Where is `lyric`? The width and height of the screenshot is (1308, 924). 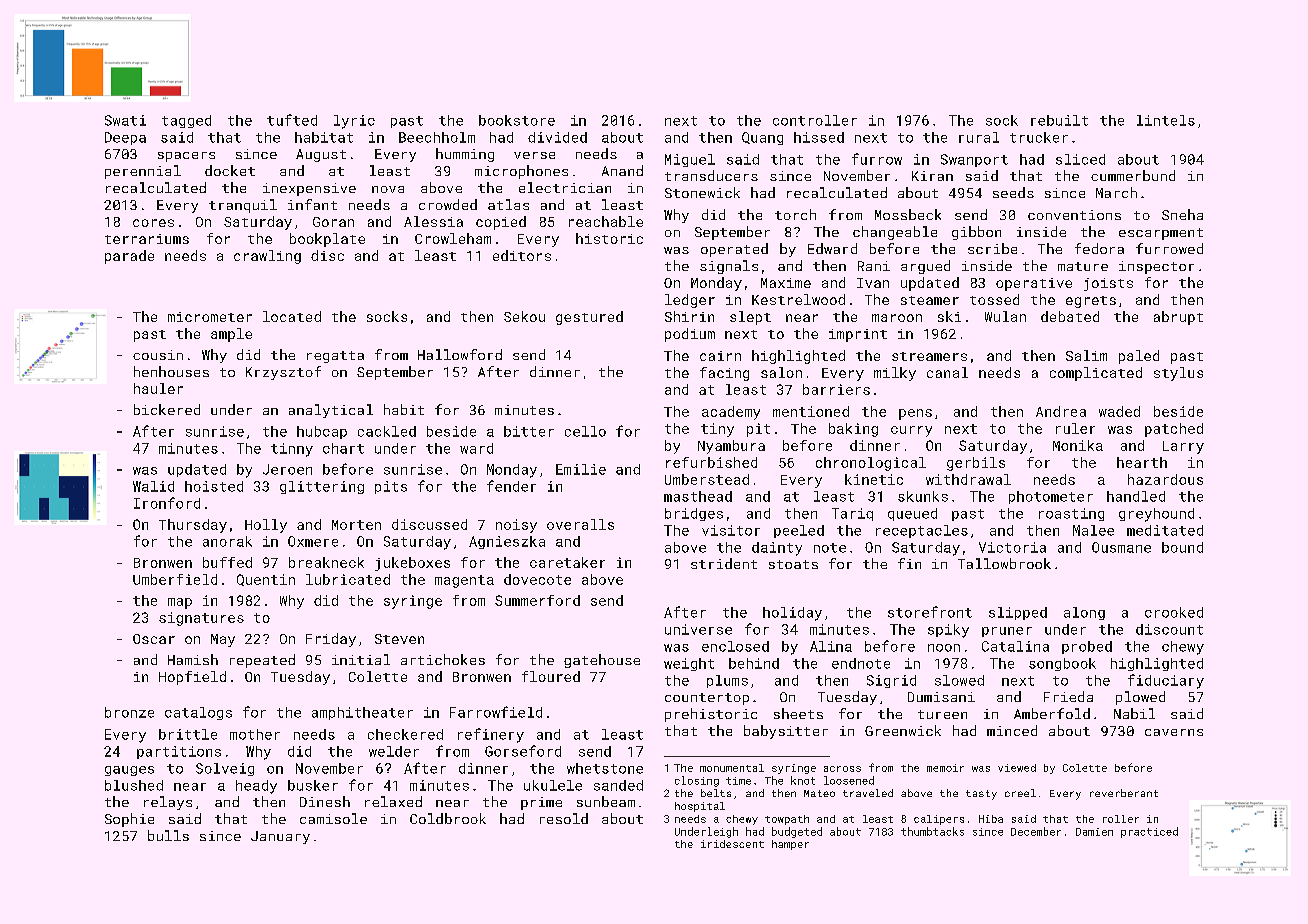 lyric is located at coordinates (354, 122).
